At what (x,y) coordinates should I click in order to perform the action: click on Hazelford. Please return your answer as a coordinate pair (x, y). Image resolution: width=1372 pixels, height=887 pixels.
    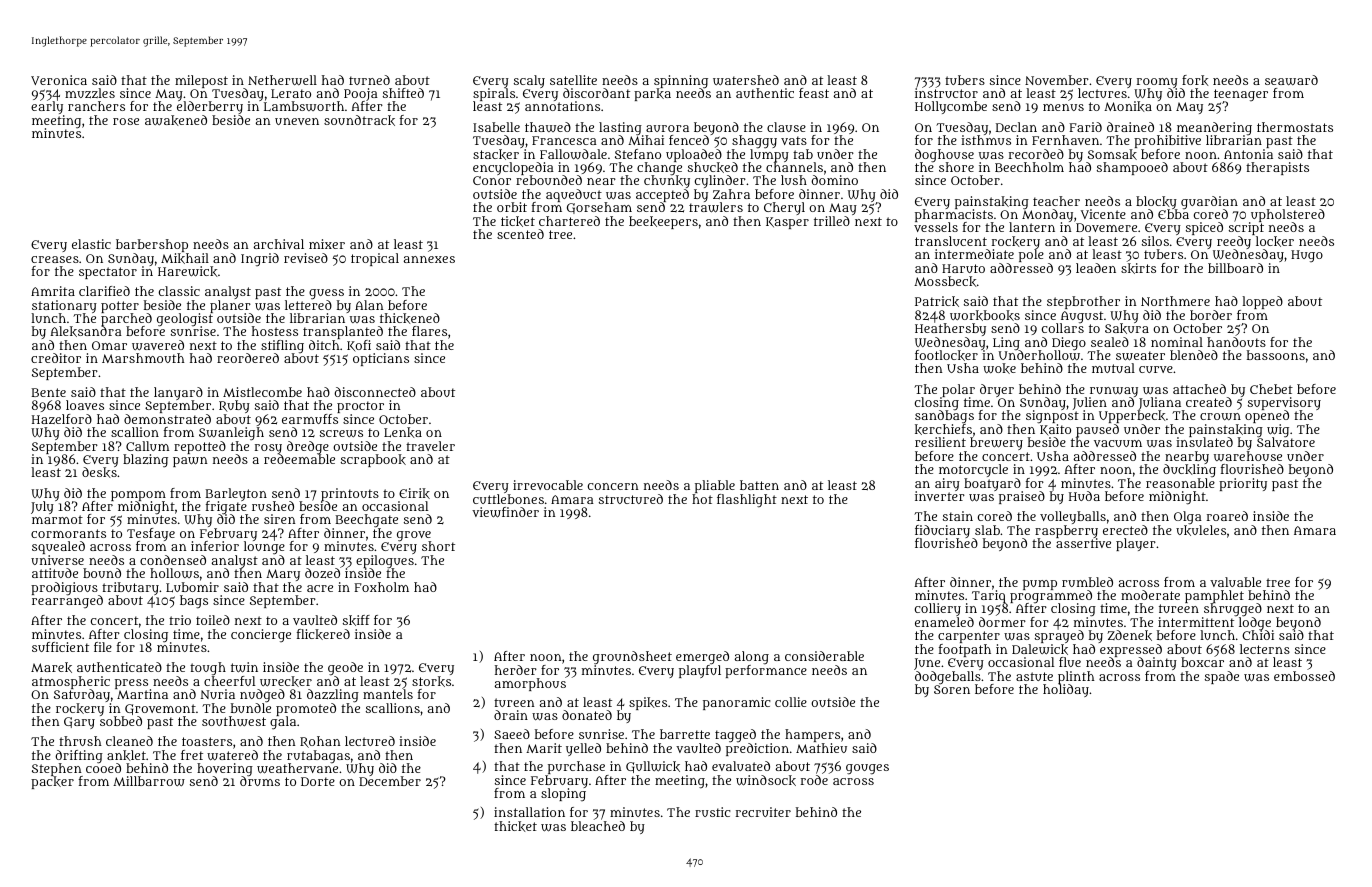
    Looking at the image, I should click on (62, 419).
